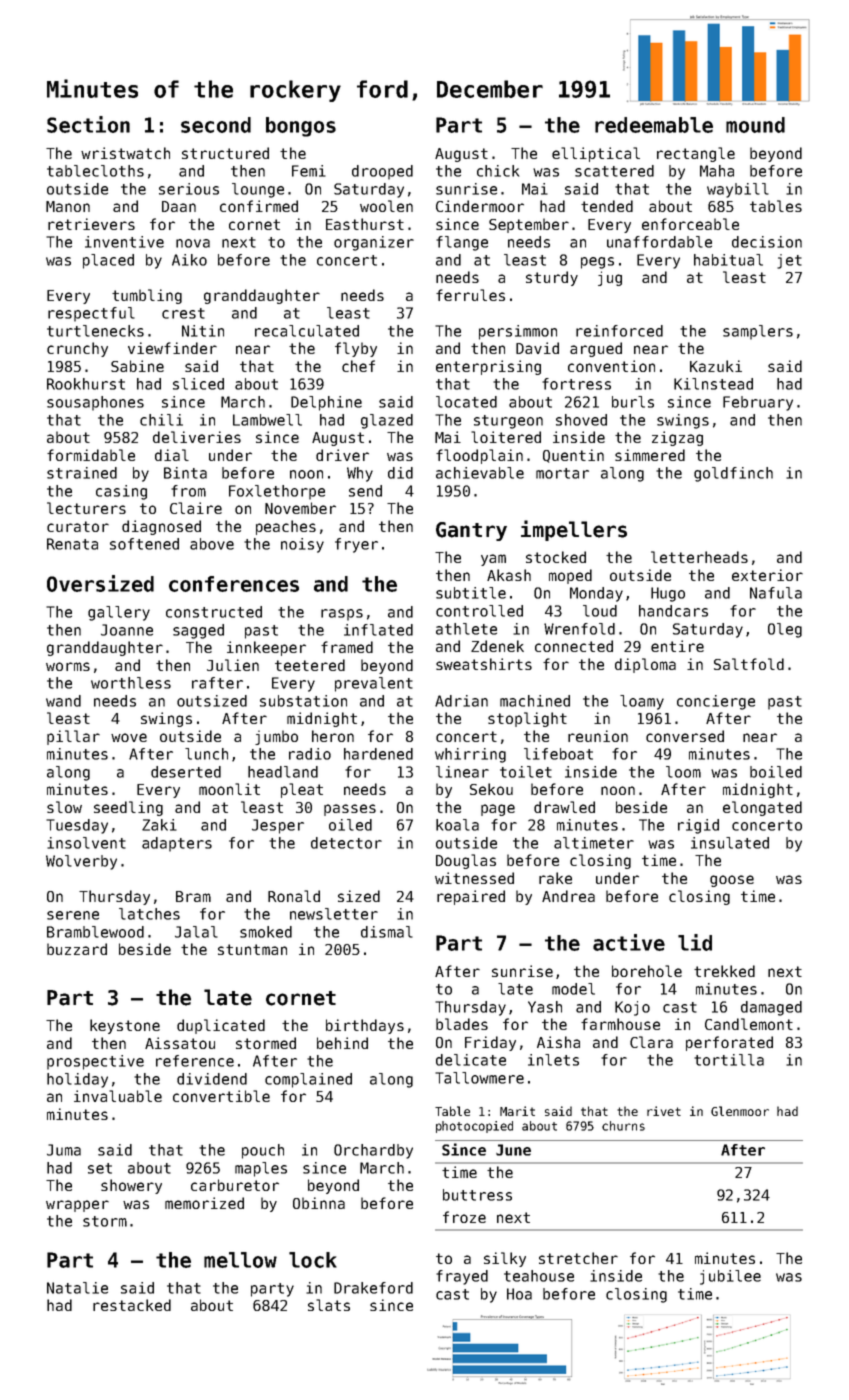 The image size is (849, 1400). Describe the element at coordinates (179, 206) in the document. I see `Daan` at that location.
